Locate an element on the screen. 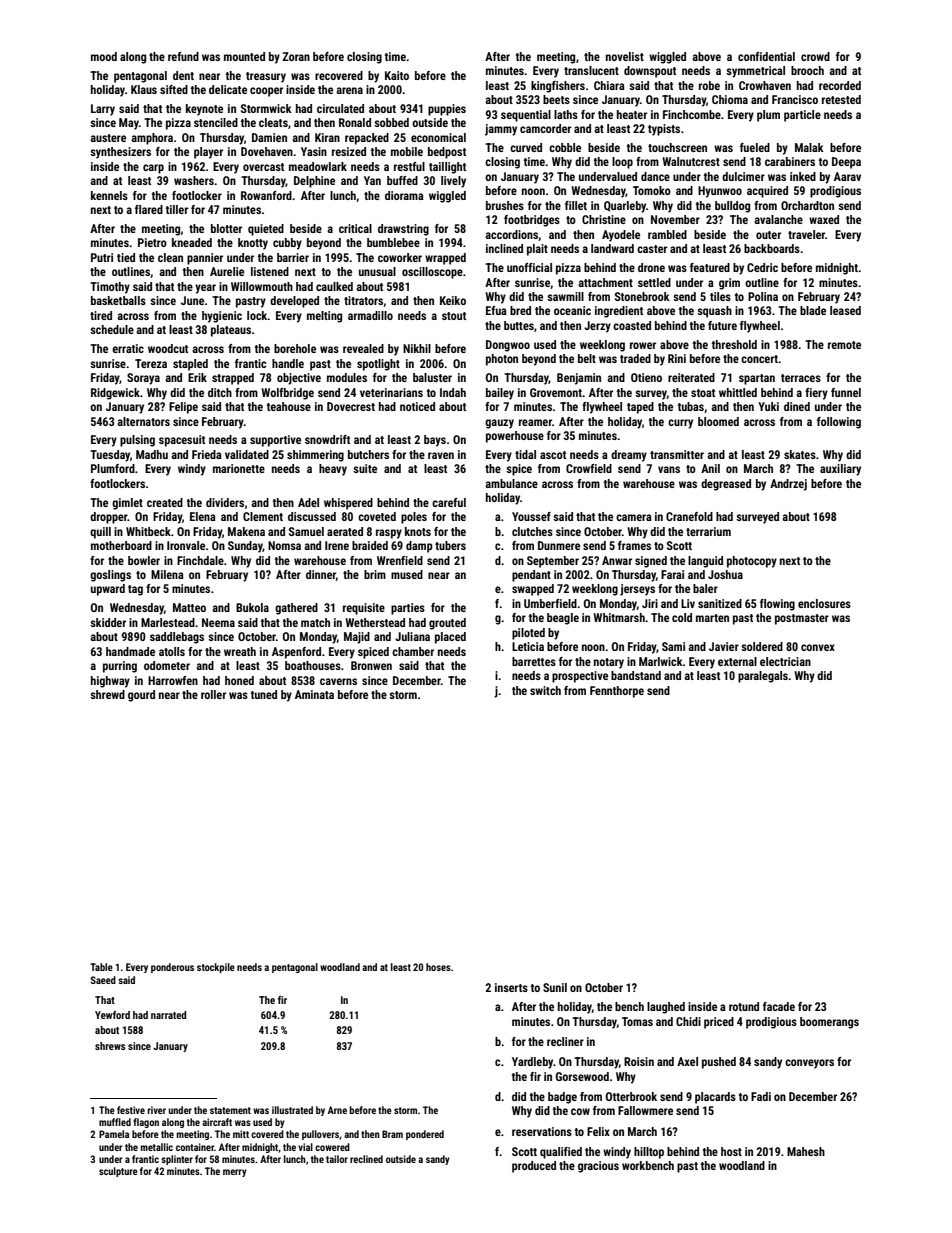 The width and height of the screenshot is (952, 1233). player is located at coordinates (208, 153).
